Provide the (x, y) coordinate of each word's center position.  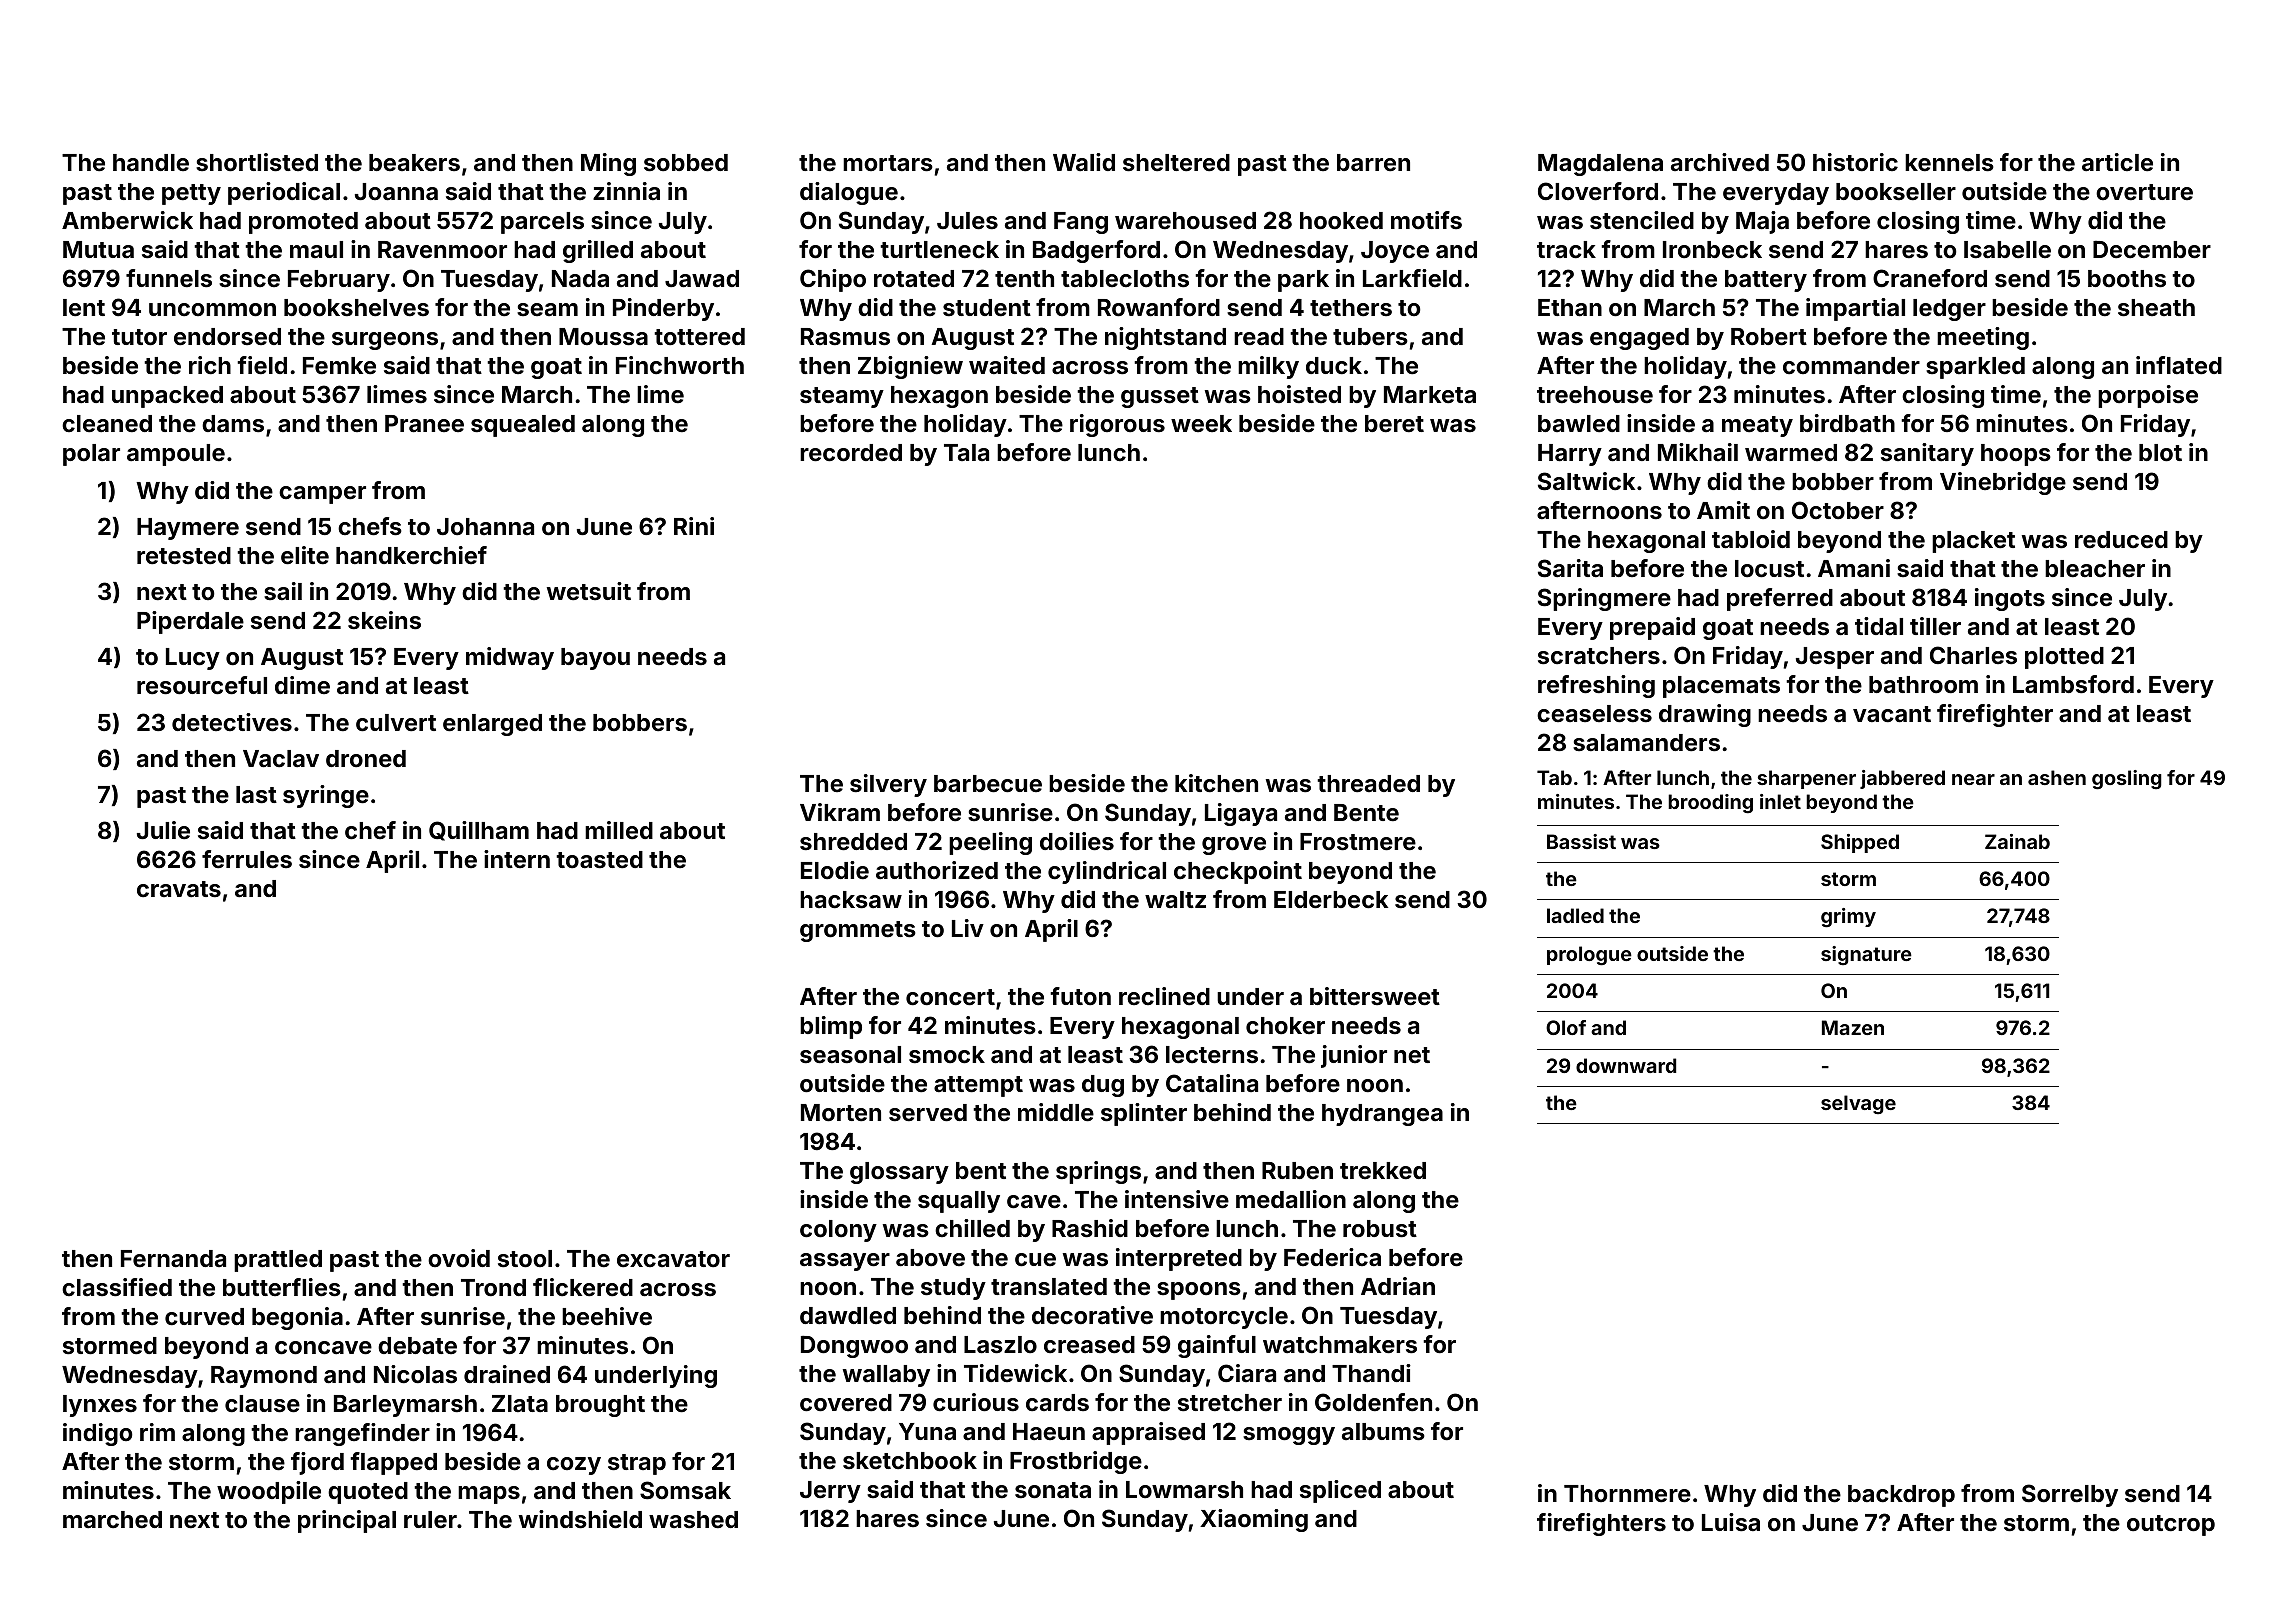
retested (184, 556)
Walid (1084, 162)
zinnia (626, 191)
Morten (841, 1113)
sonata (1053, 1490)
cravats (179, 889)
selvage (1858, 1104)
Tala (966, 452)
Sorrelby (2070, 1495)
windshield (580, 1519)
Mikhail (1698, 452)
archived (1720, 162)
